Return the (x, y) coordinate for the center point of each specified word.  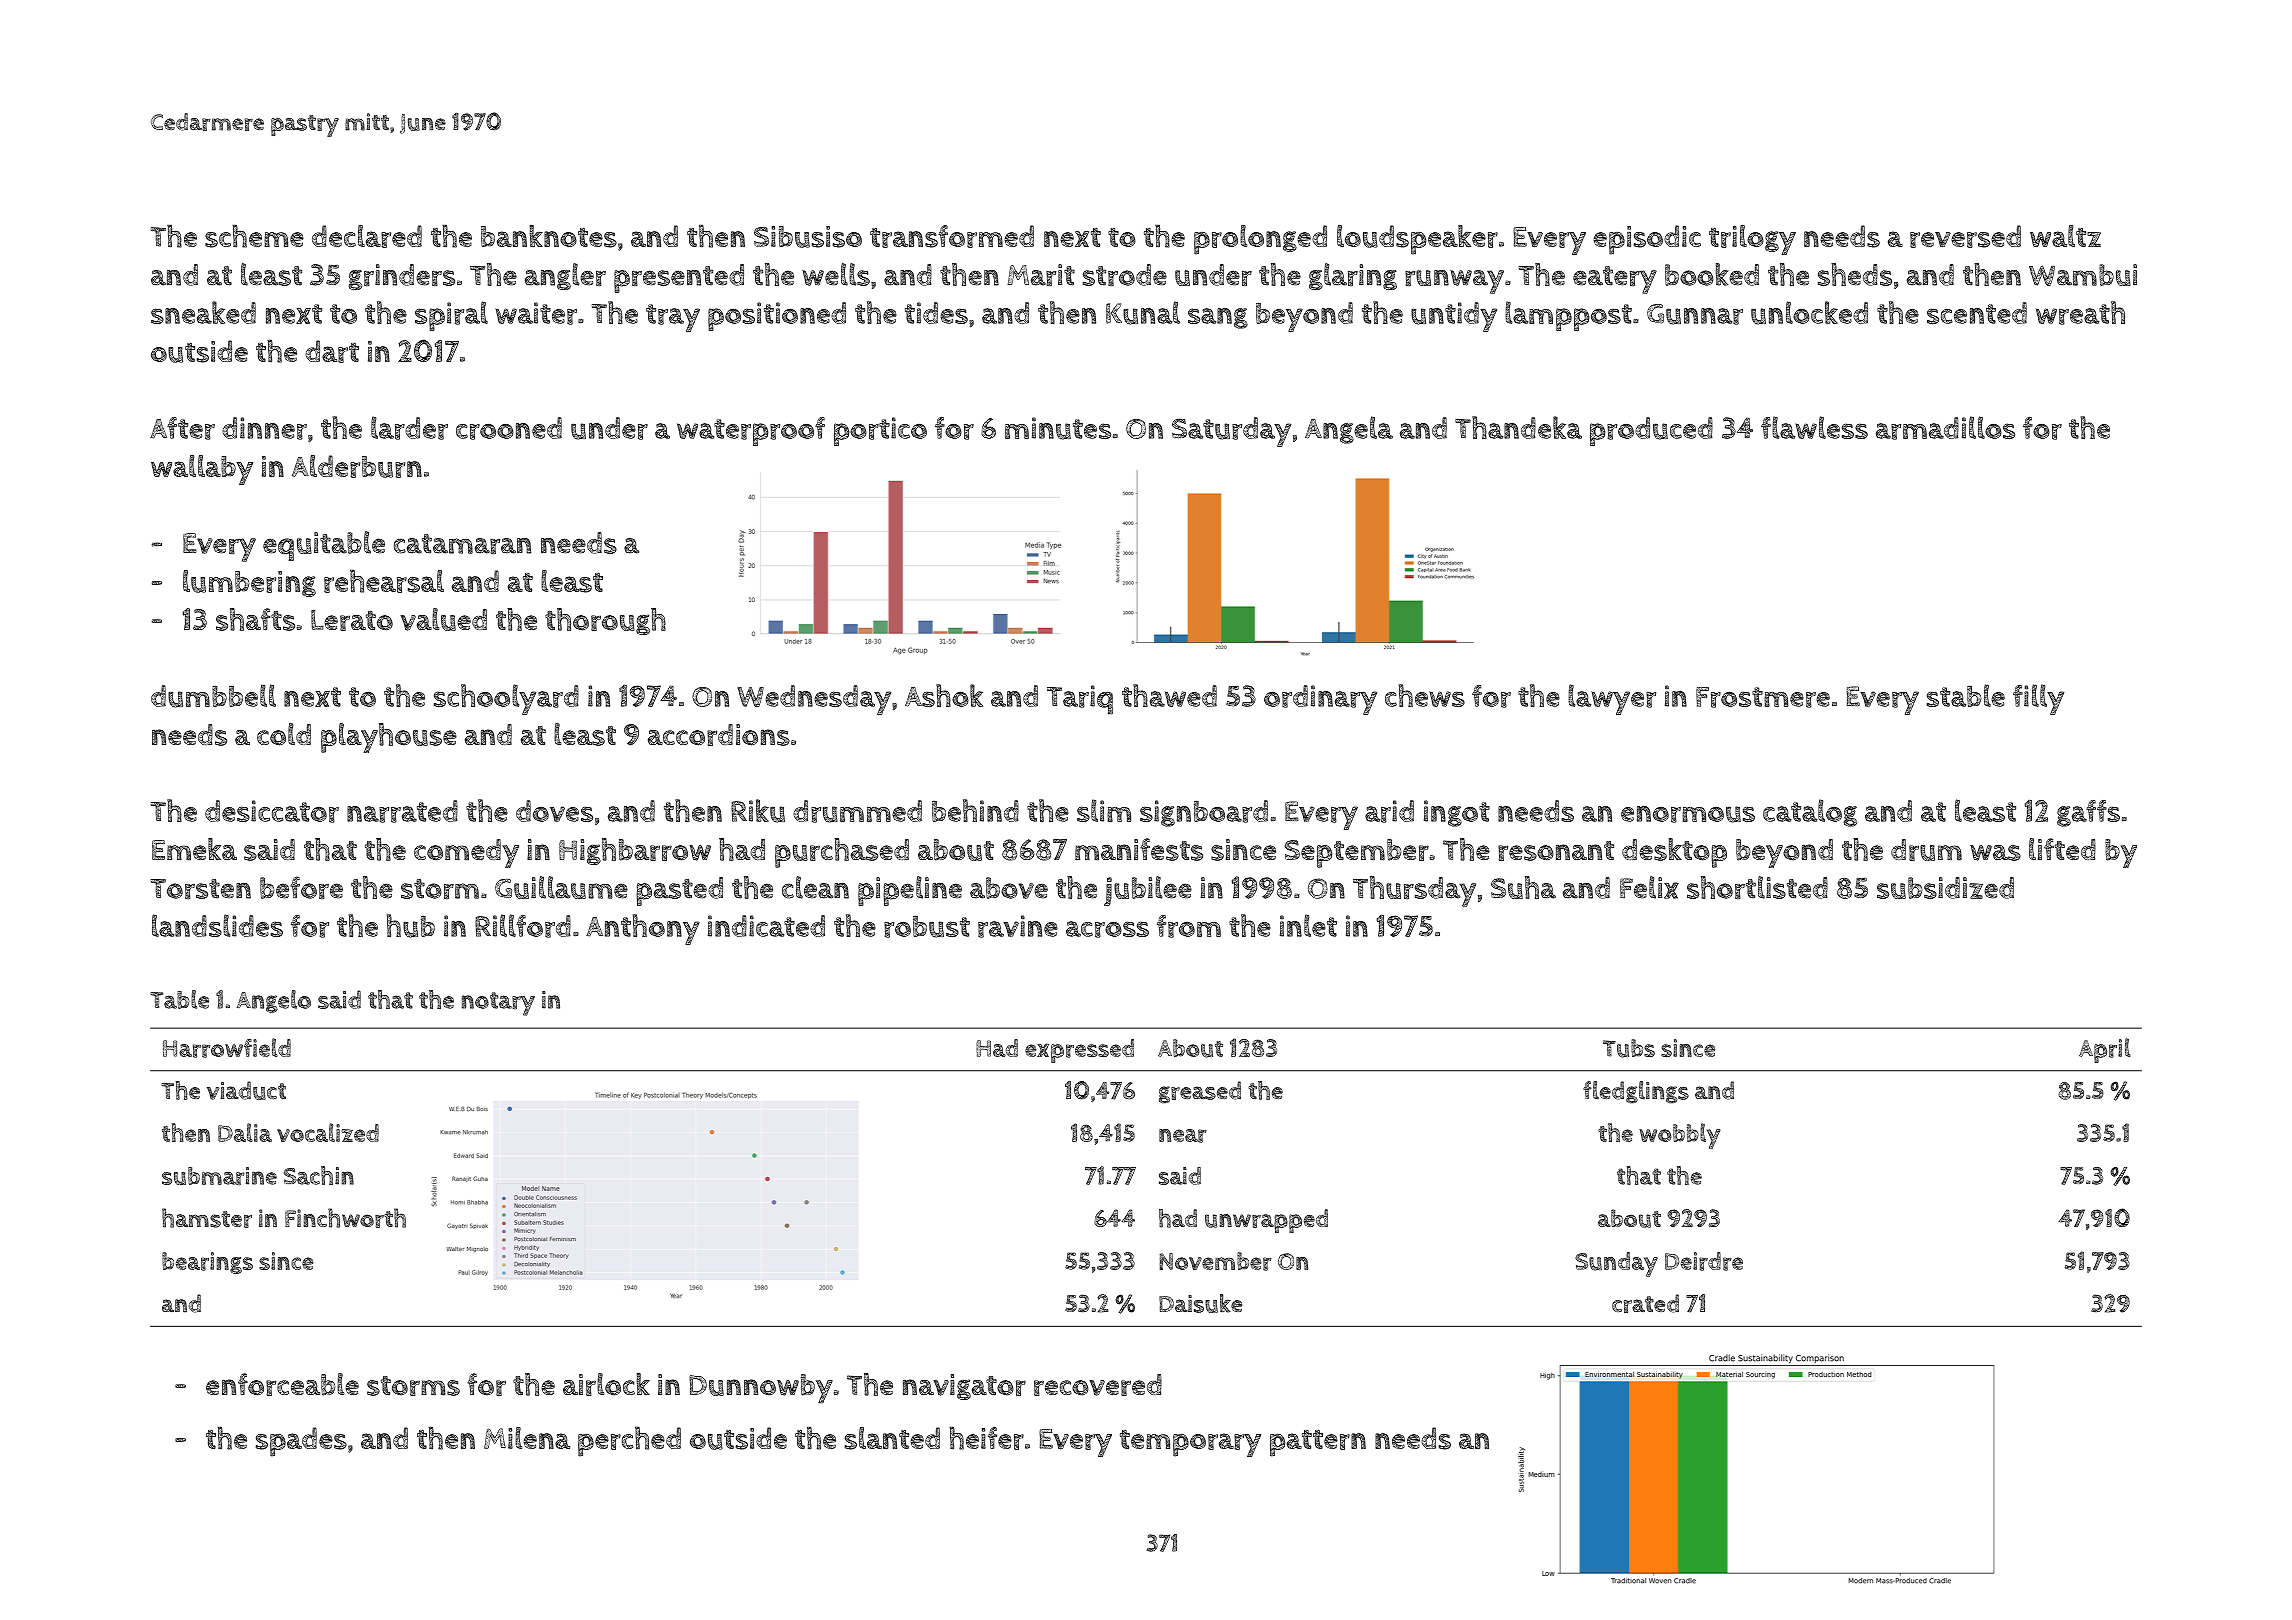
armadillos (1945, 428)
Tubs (1629, 1048)
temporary (1190, 1443)
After (182, 428)
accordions (719, 735)
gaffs (2088, 813)
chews (1425, 695)
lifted (2062, 849)
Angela (1349, 430)
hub (411, 926)
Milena (527, 1438)
